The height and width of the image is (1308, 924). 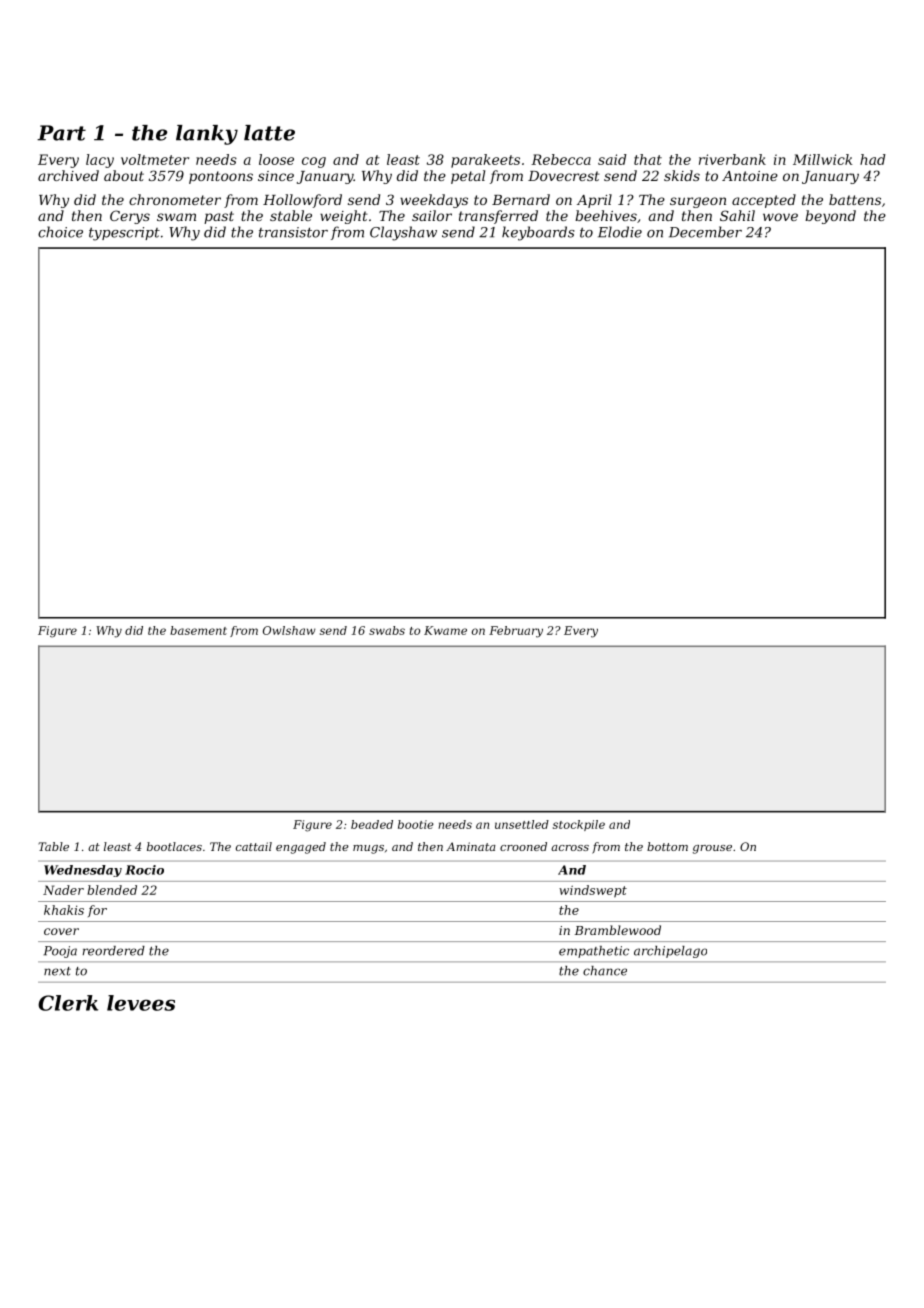 What do you see at coordinates (254, 846) in the image?
I see `cattail` at bounding box center [254, 846].
